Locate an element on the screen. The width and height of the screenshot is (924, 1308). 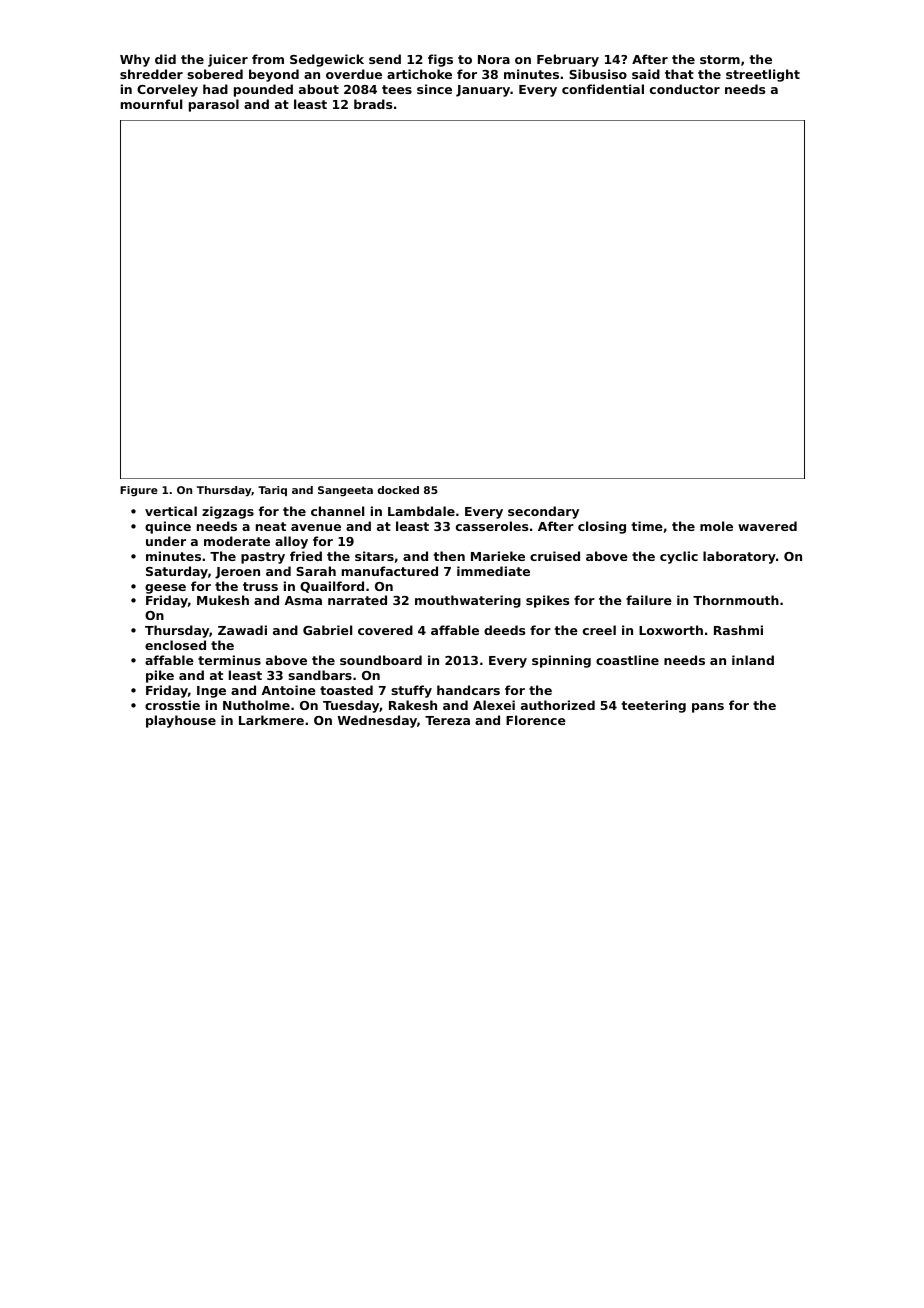
wavered is located at coordinates (767, 526).
